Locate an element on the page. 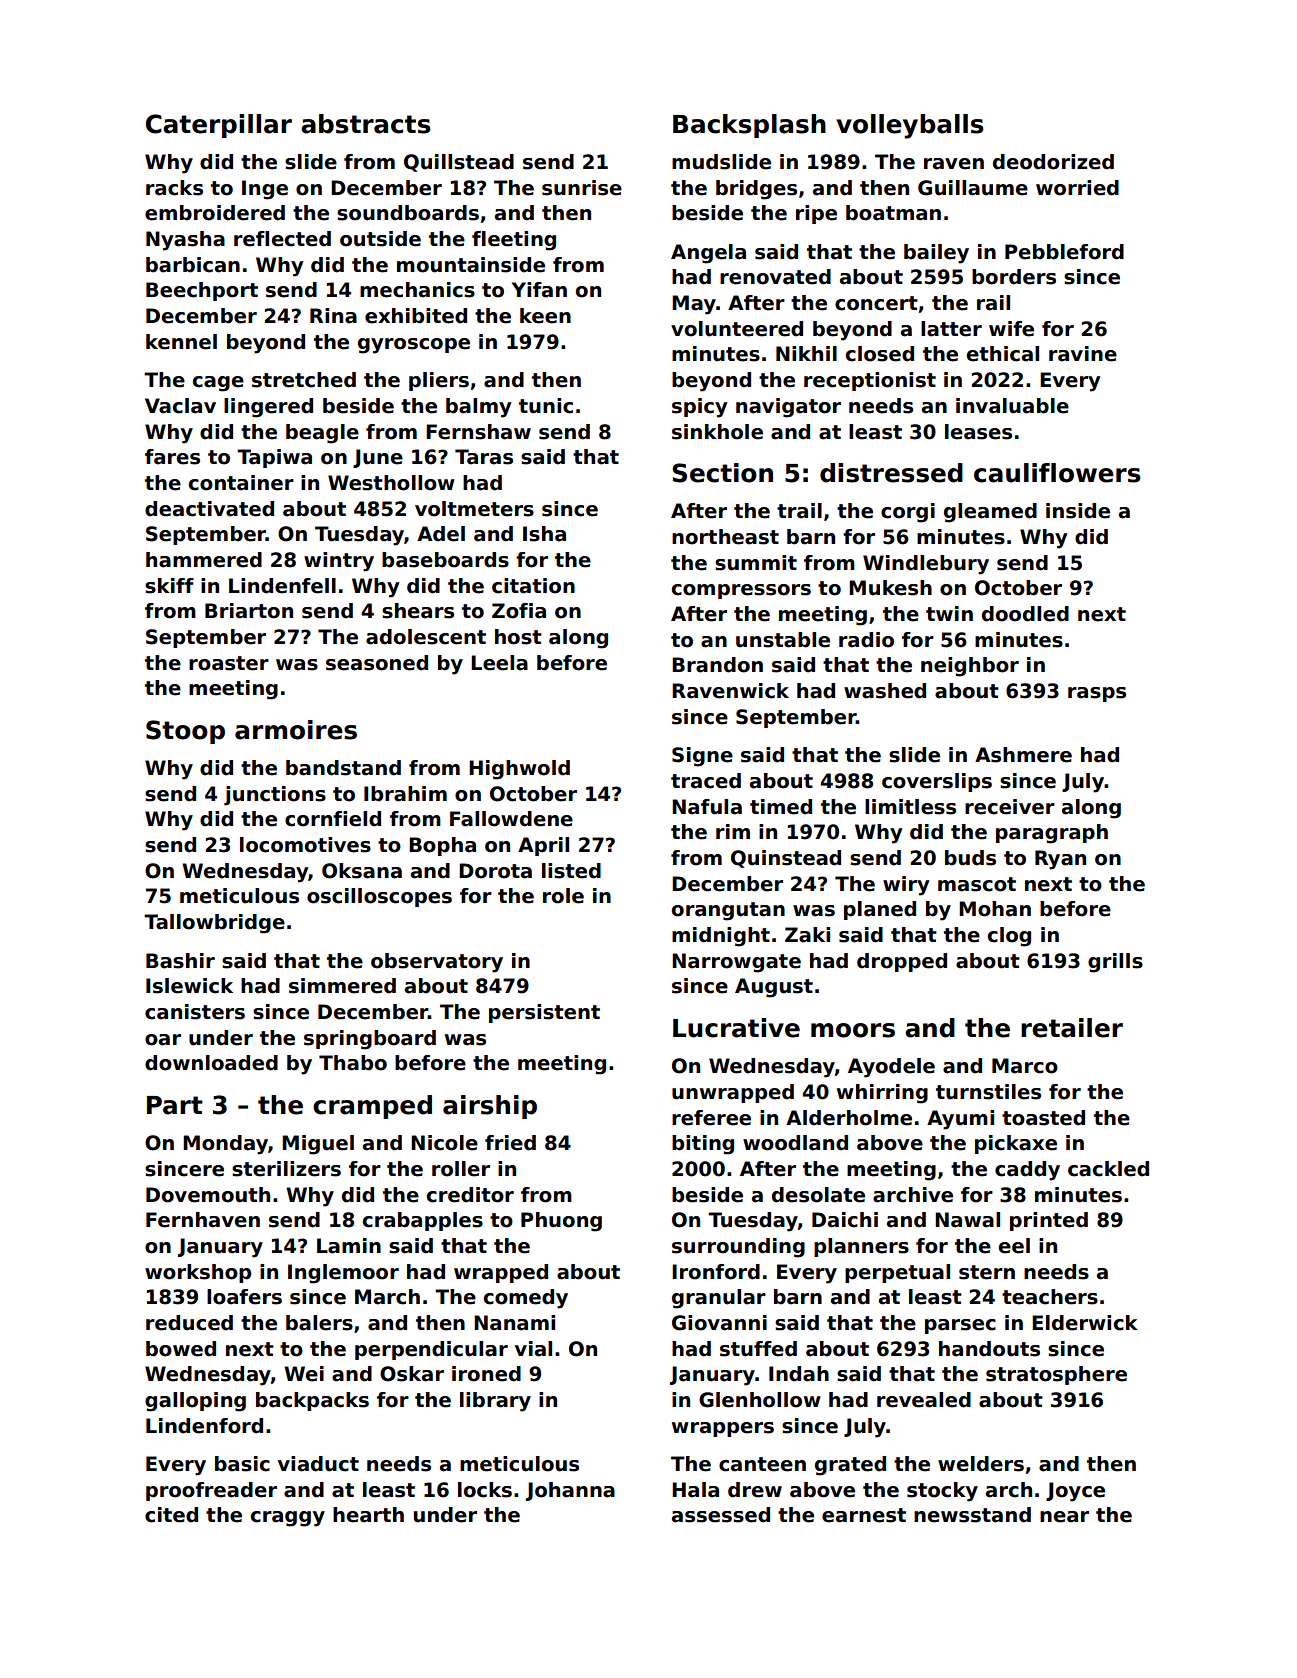  galloping is located at coordinates (195, 1402).
